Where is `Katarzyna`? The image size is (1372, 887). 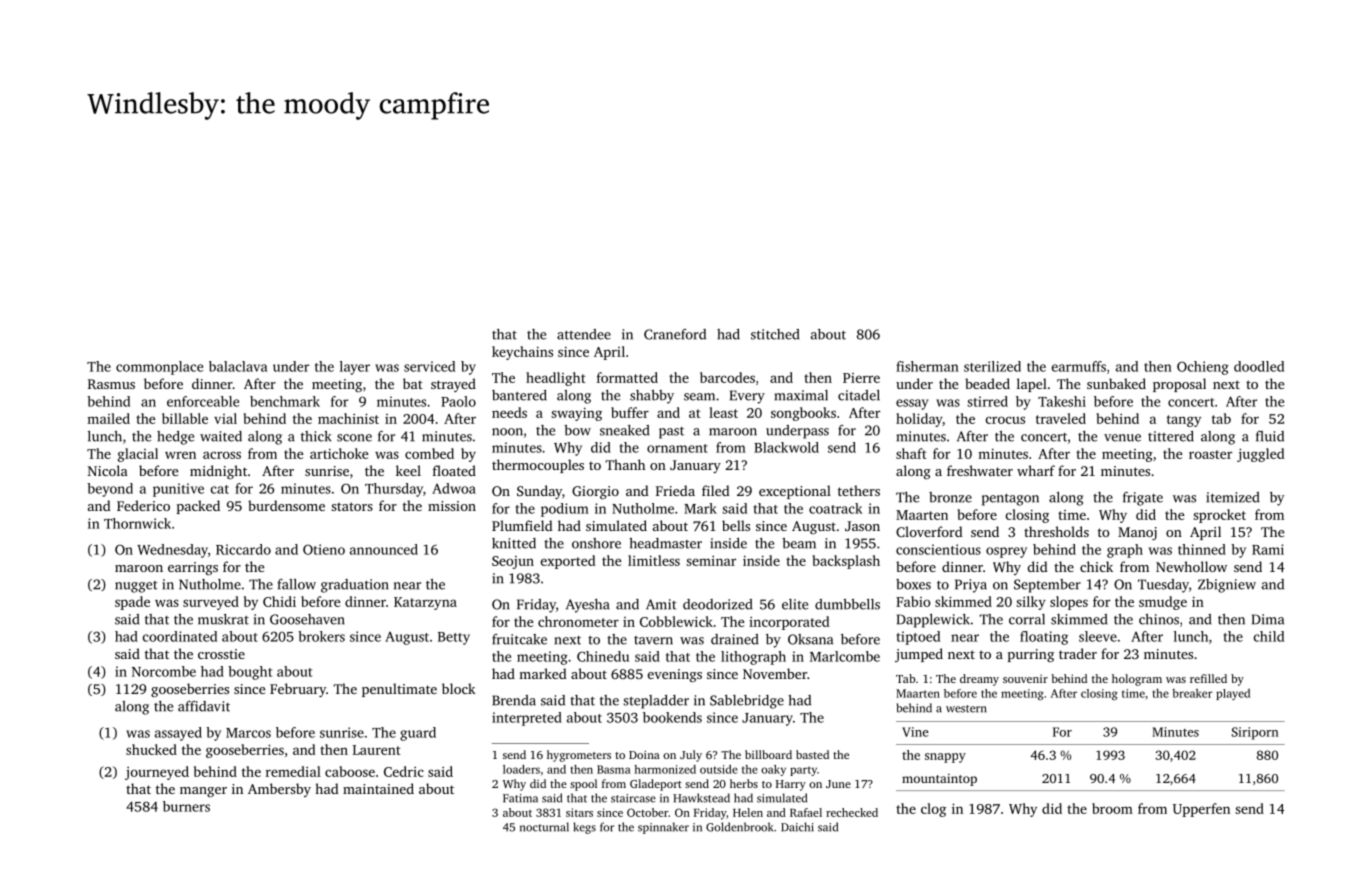 Katarzyna is located at coordinates (425, 603).
